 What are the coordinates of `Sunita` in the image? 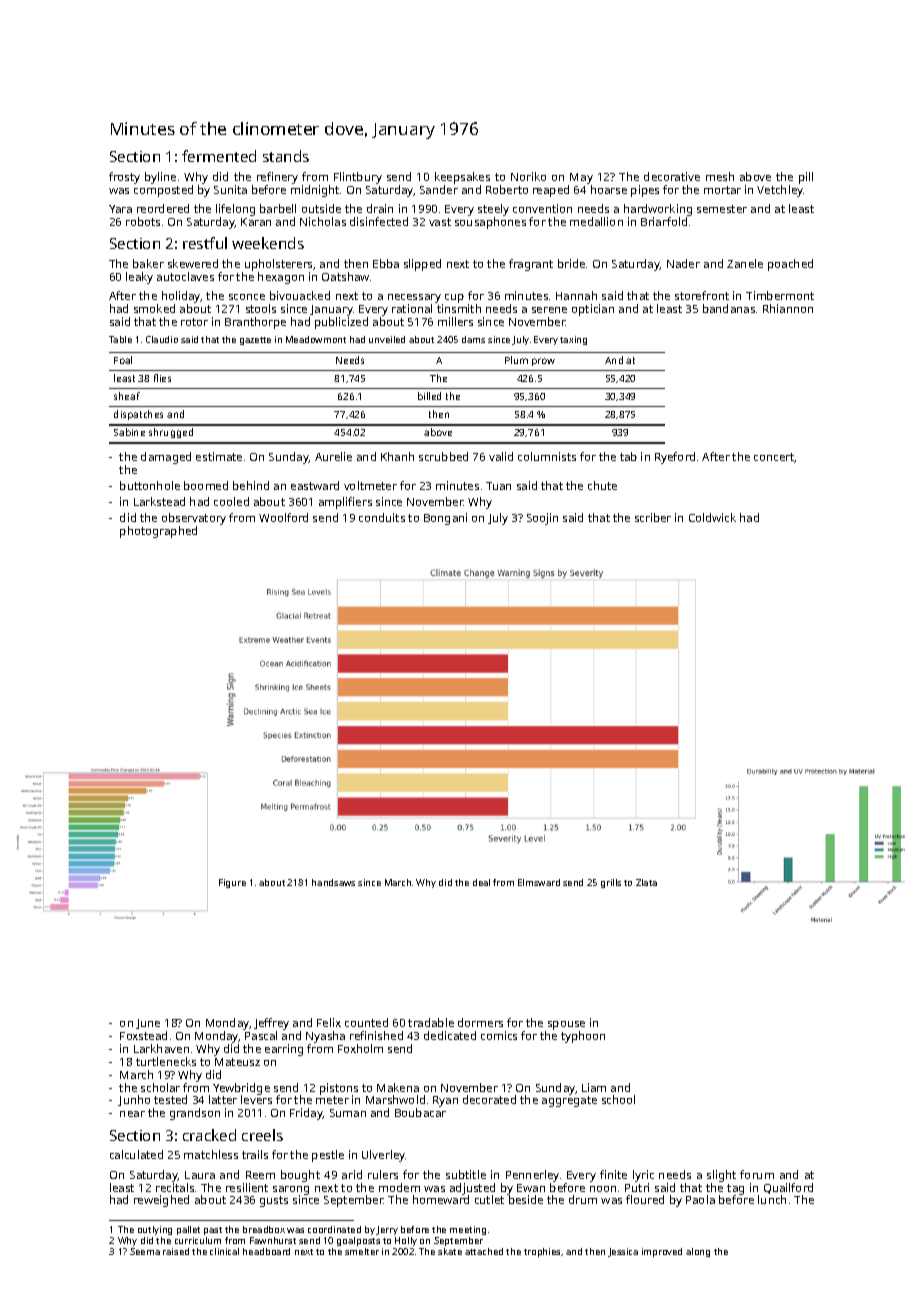 It's located at (230, 189).
